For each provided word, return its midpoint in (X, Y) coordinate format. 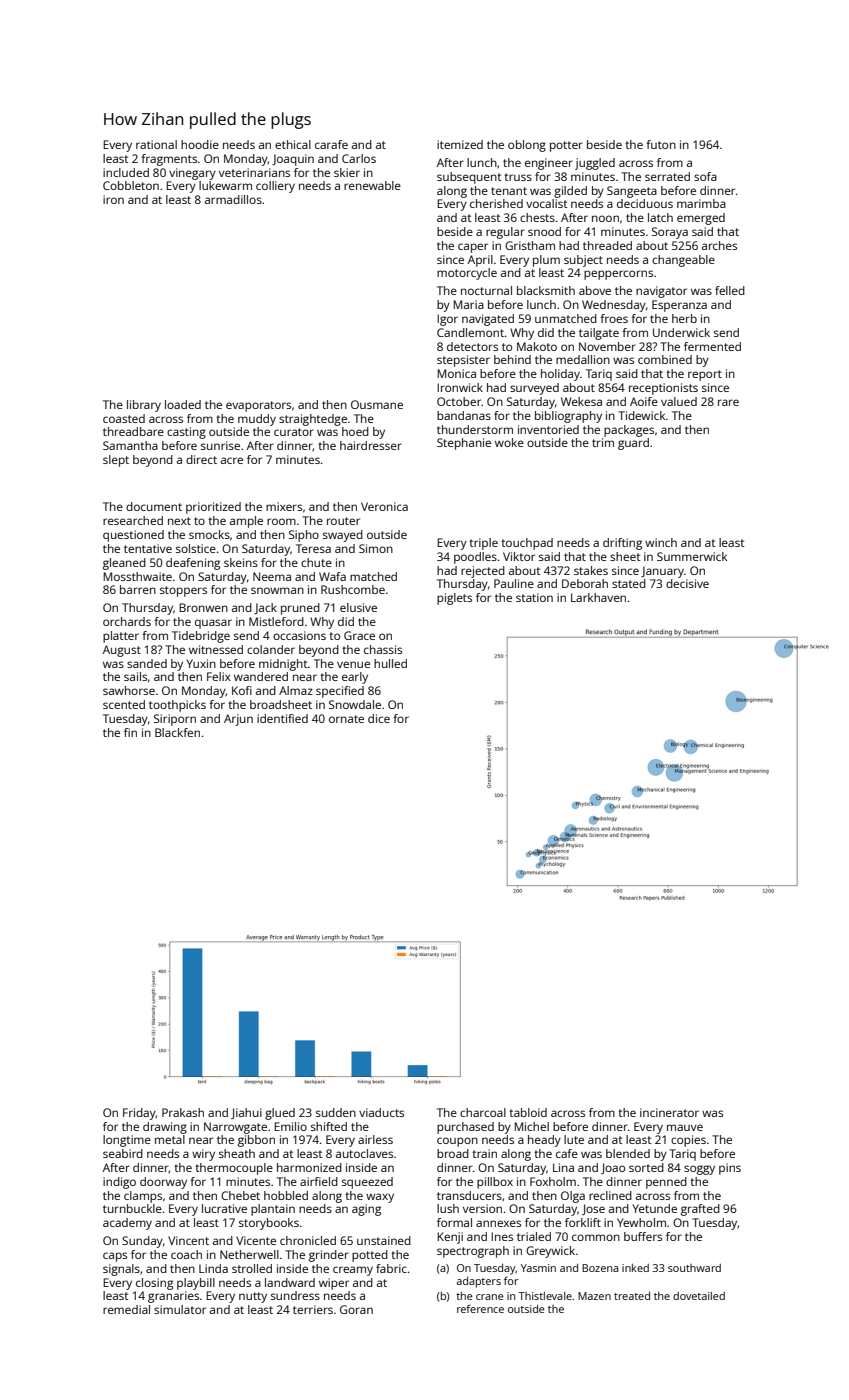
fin (130, 732)
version (482, 1208)
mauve (685, 1127)
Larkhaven (598, 597)
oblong (527, 146)
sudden (336, 1112)
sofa (705, 176)
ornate (346, 719)
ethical (293, 144)
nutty (253, 1297)
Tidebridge (201, 637)
